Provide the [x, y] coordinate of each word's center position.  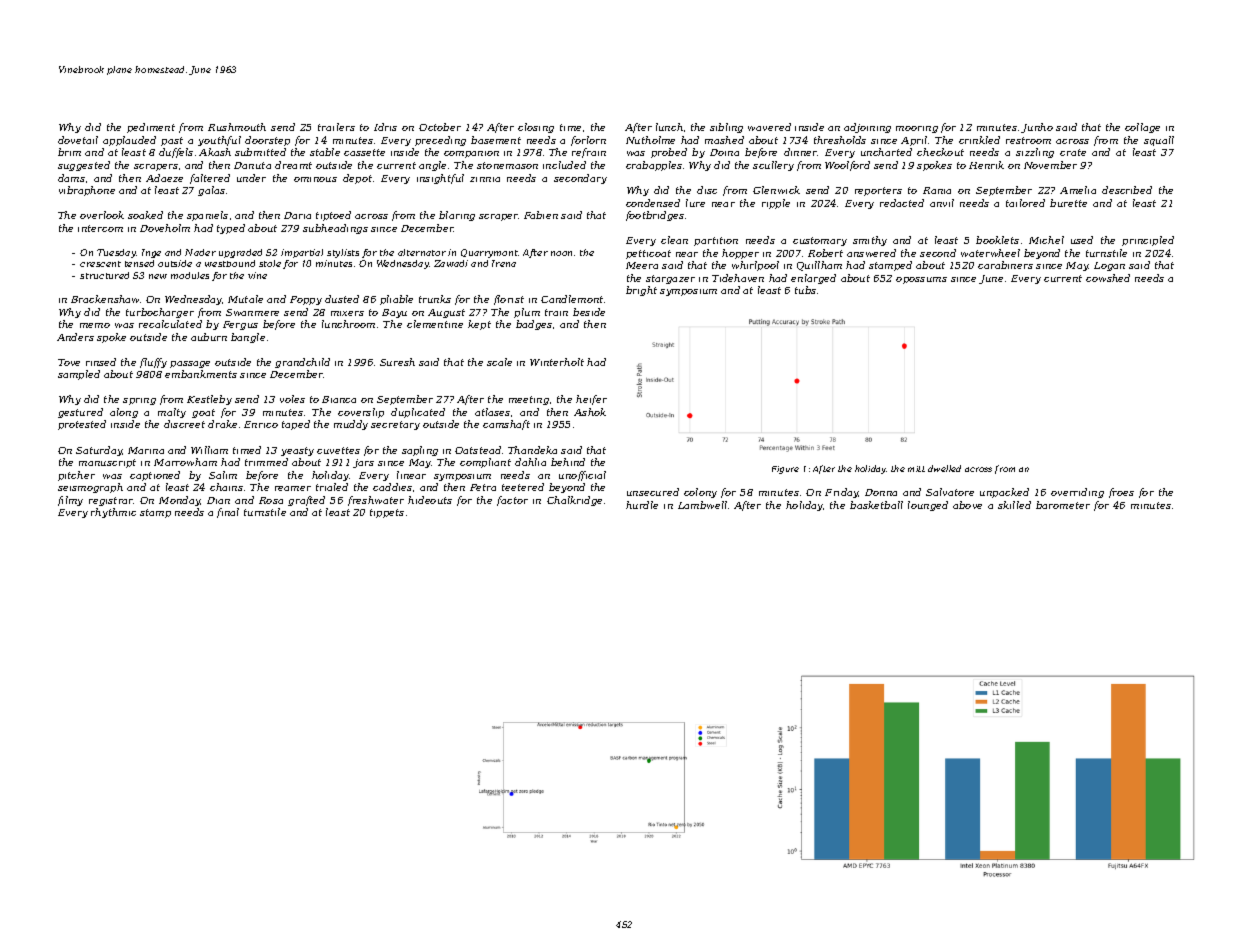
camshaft [506, 425]
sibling [726, 128]
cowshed [1108, 278]
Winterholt [557, 362]
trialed [332, 487]
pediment [151, 128]
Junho [1037, 128]
